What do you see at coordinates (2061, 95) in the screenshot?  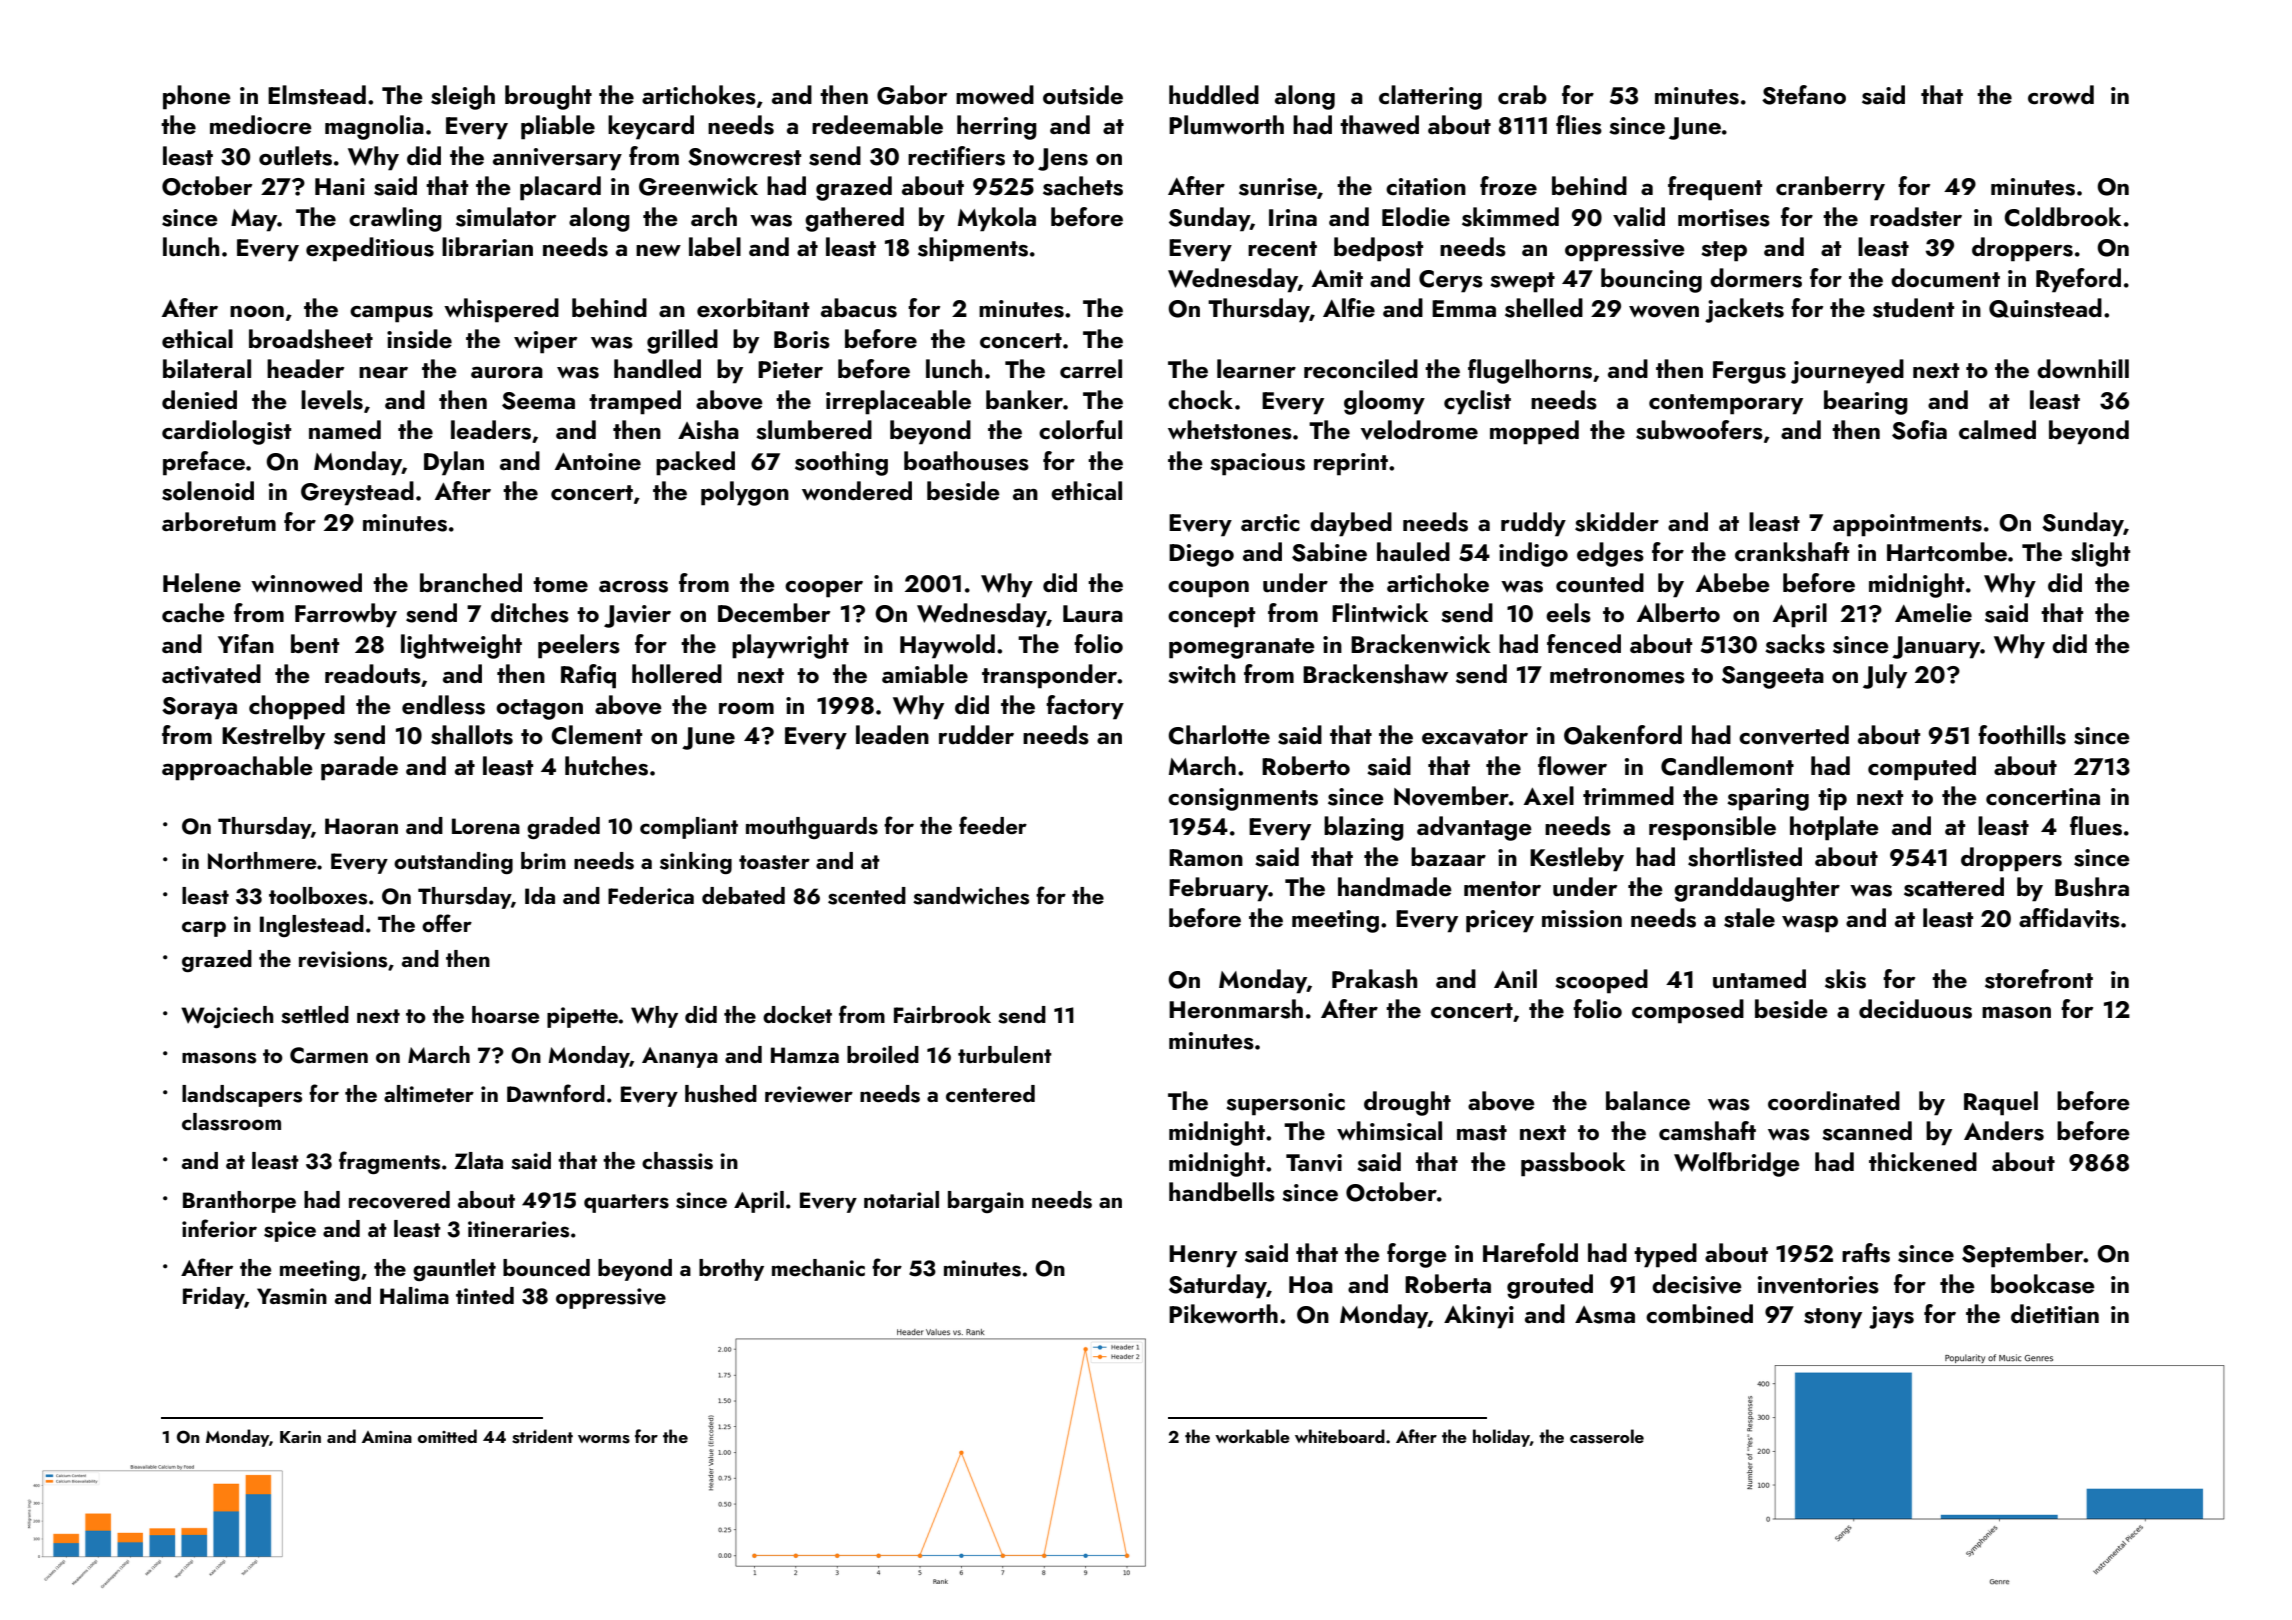 I see `crowd` at bounding box center [2061, 95].
